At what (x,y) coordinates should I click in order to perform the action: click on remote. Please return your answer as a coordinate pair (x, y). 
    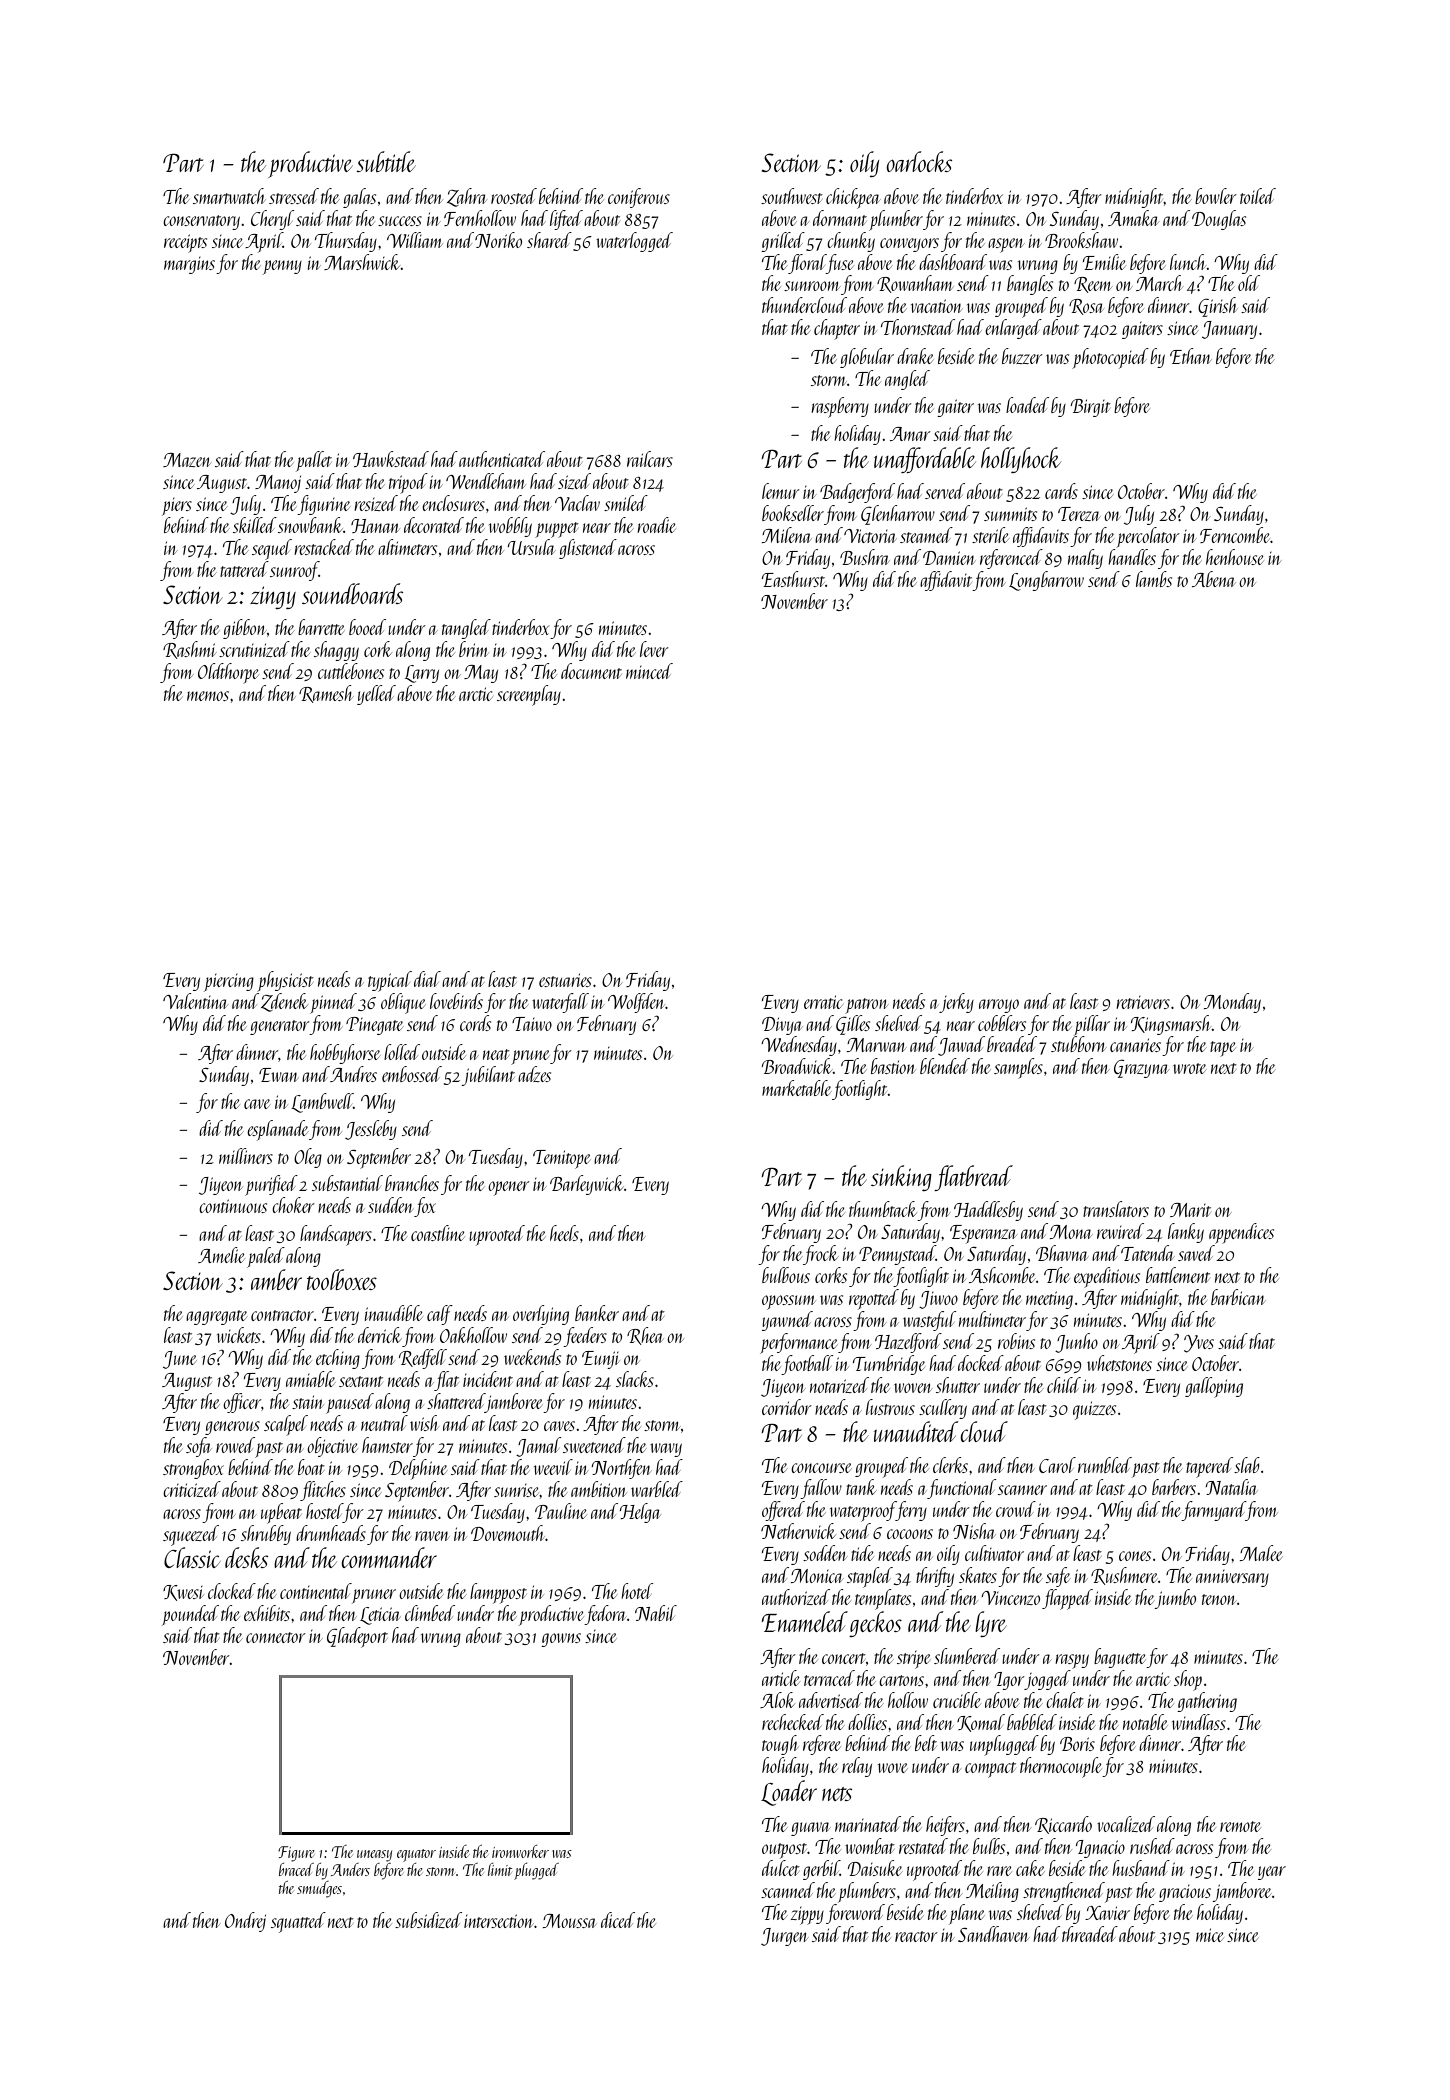
    Looking at the image, I should click on (1240, 1826).
